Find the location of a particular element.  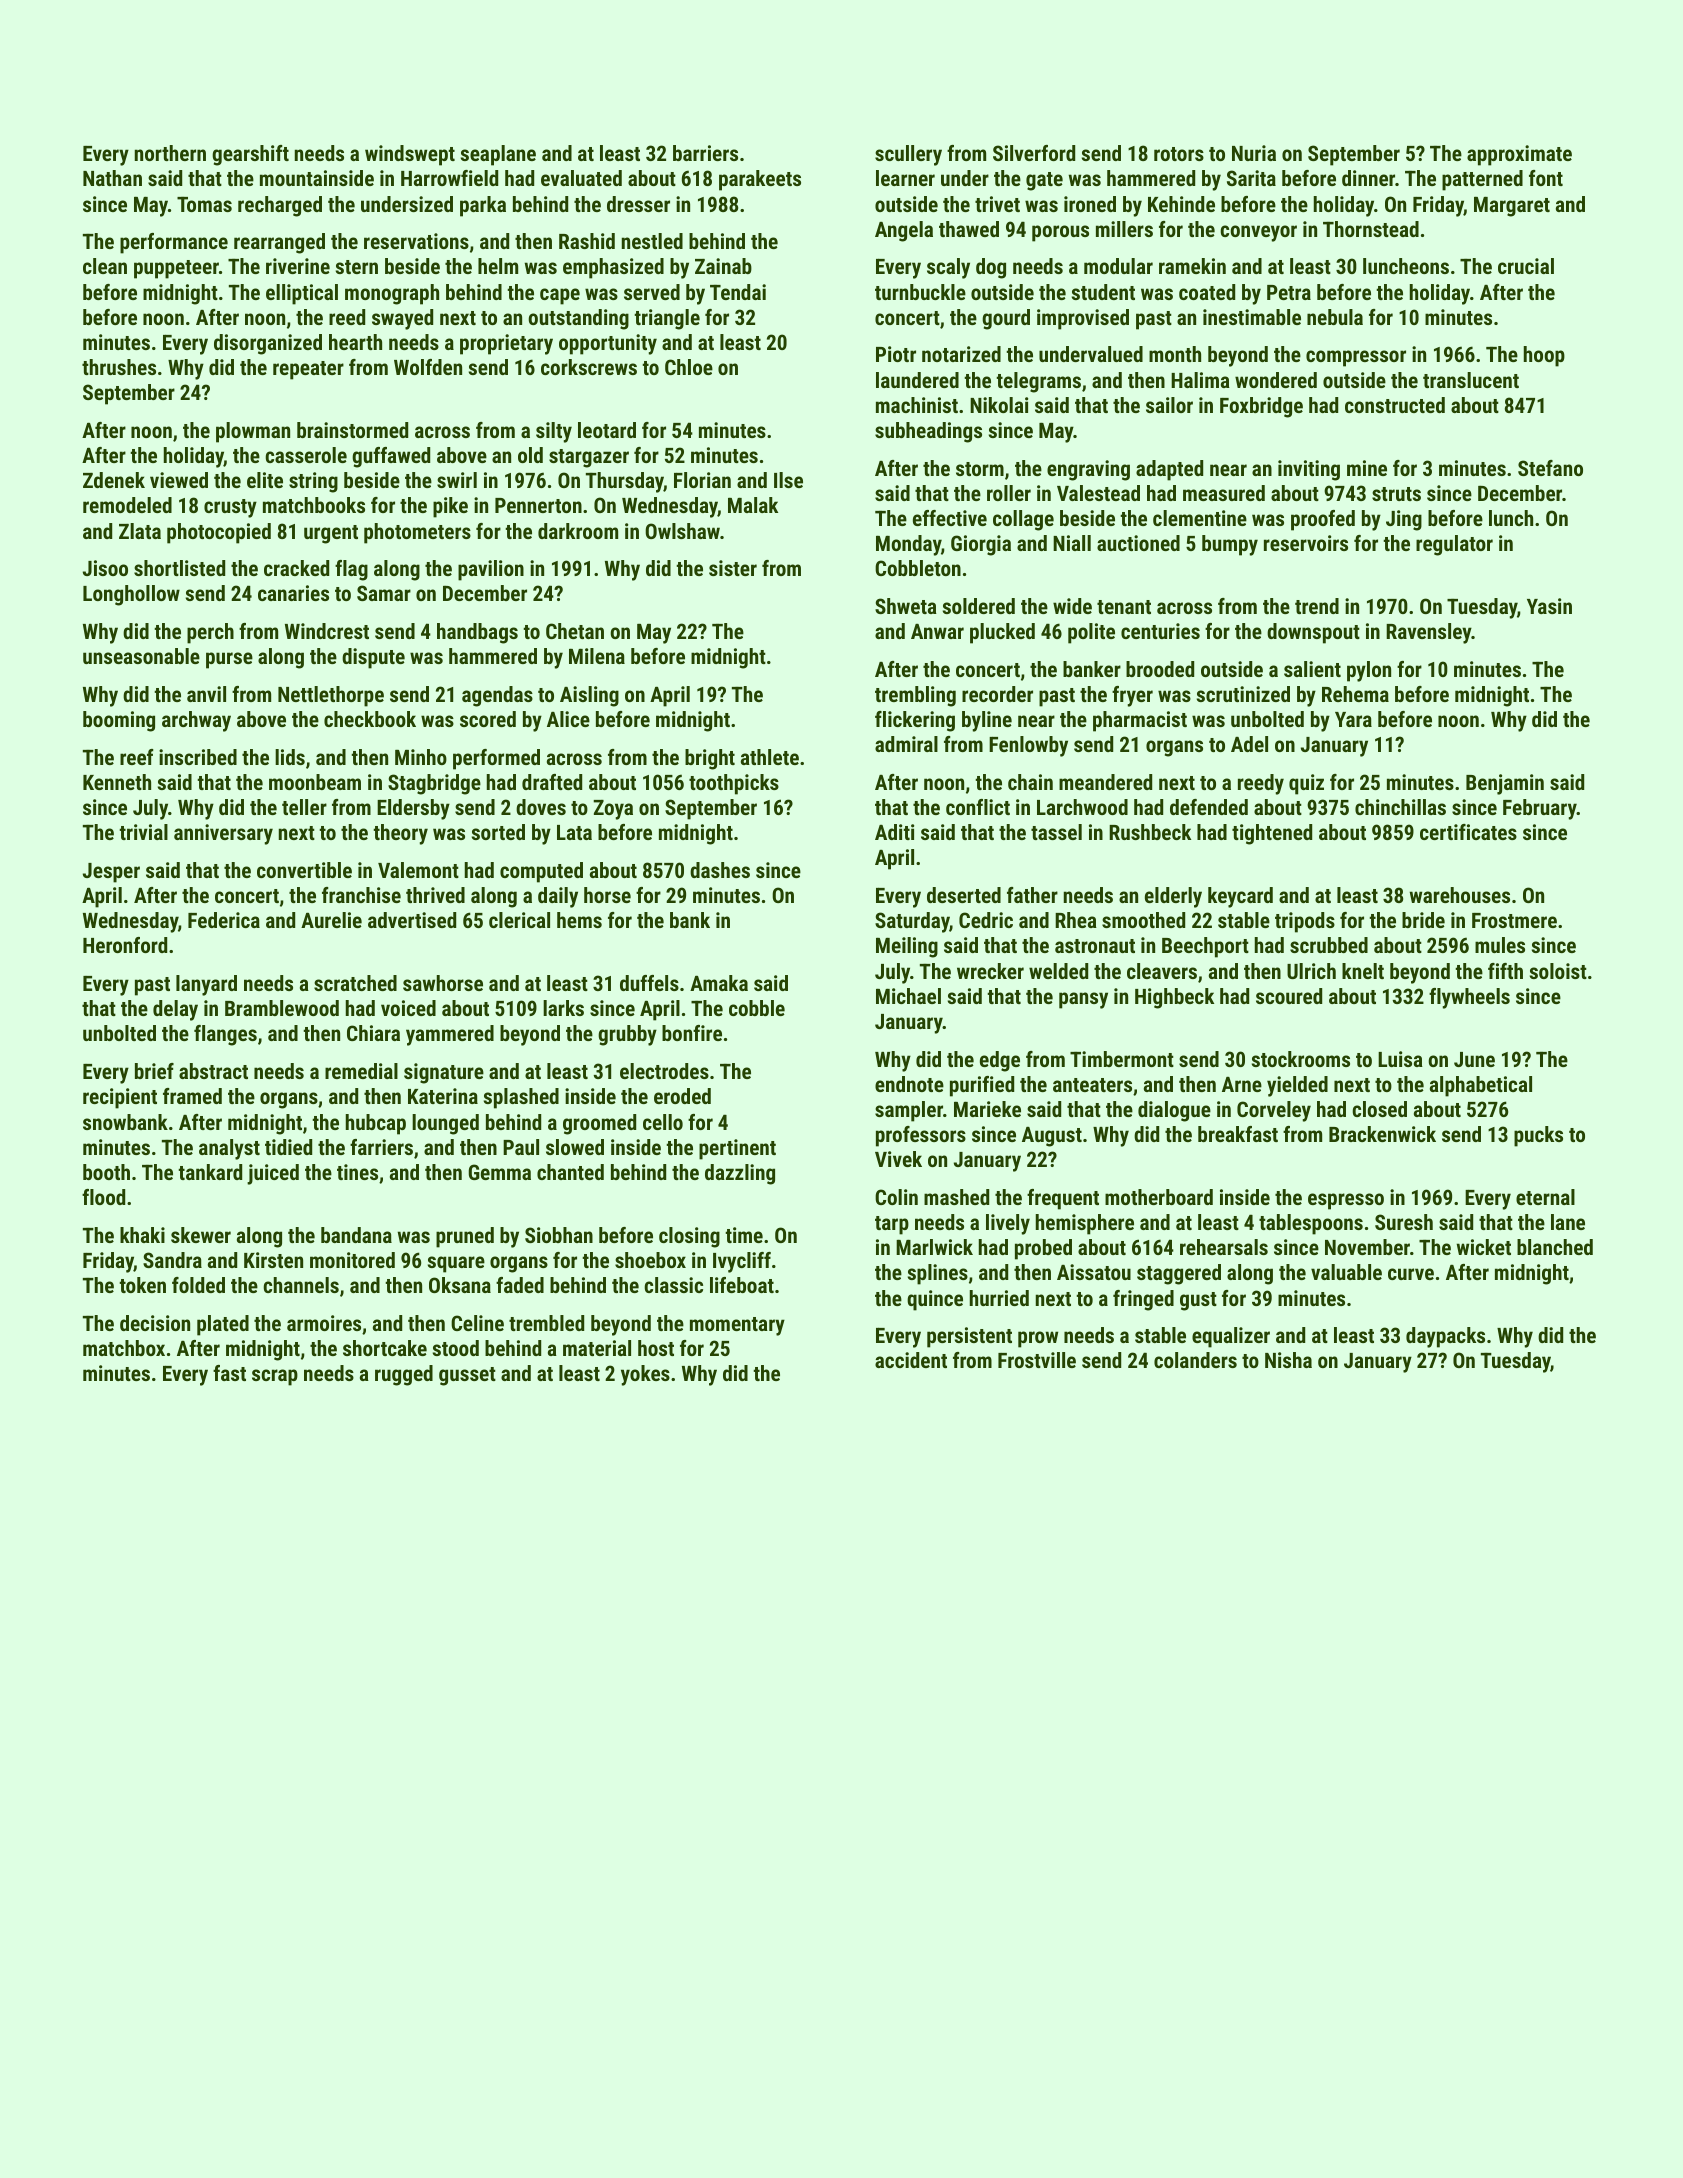

translucent is located at coordinates (1471, 380).
